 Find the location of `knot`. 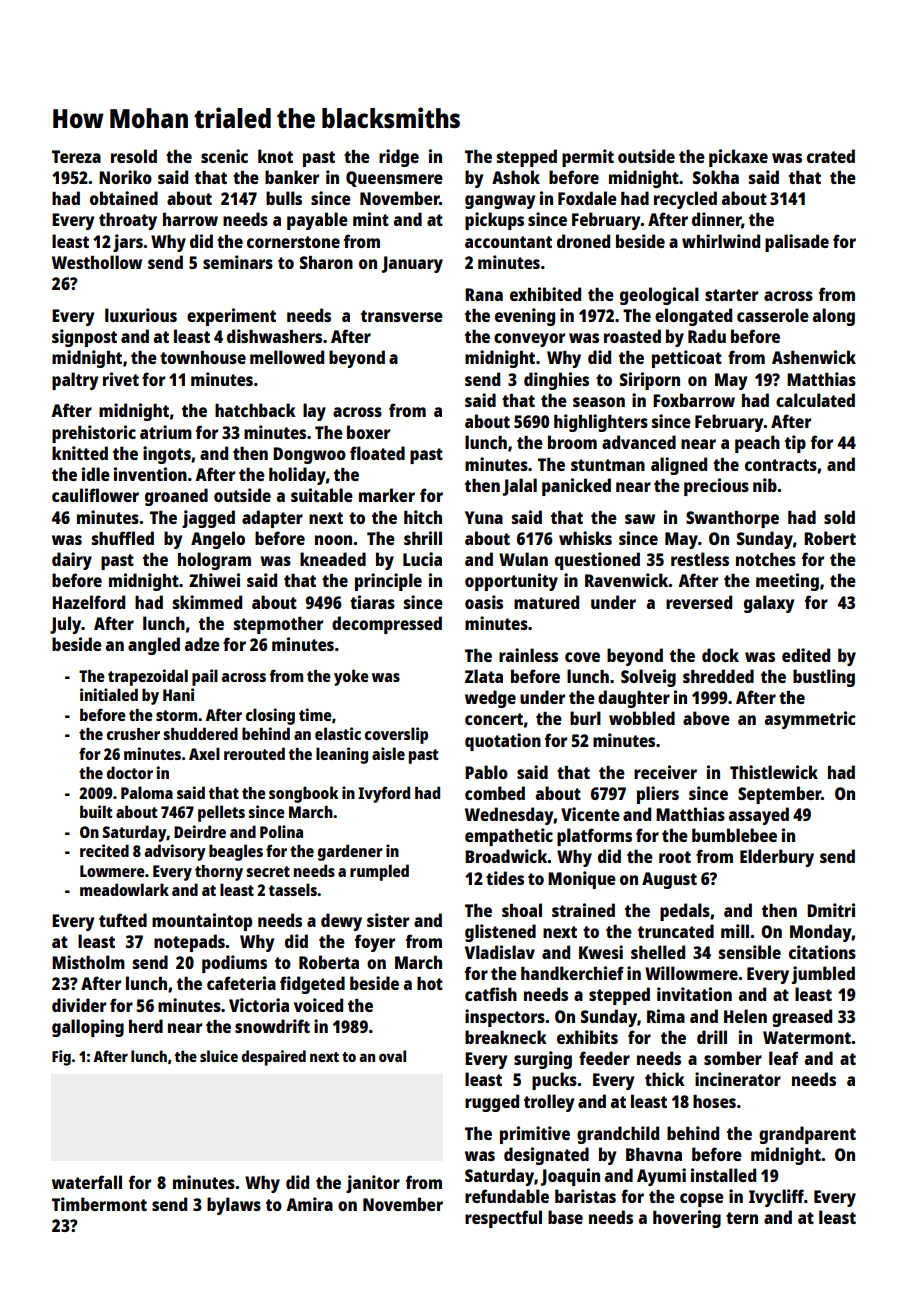

knot is located at coordinates (275, 156).
